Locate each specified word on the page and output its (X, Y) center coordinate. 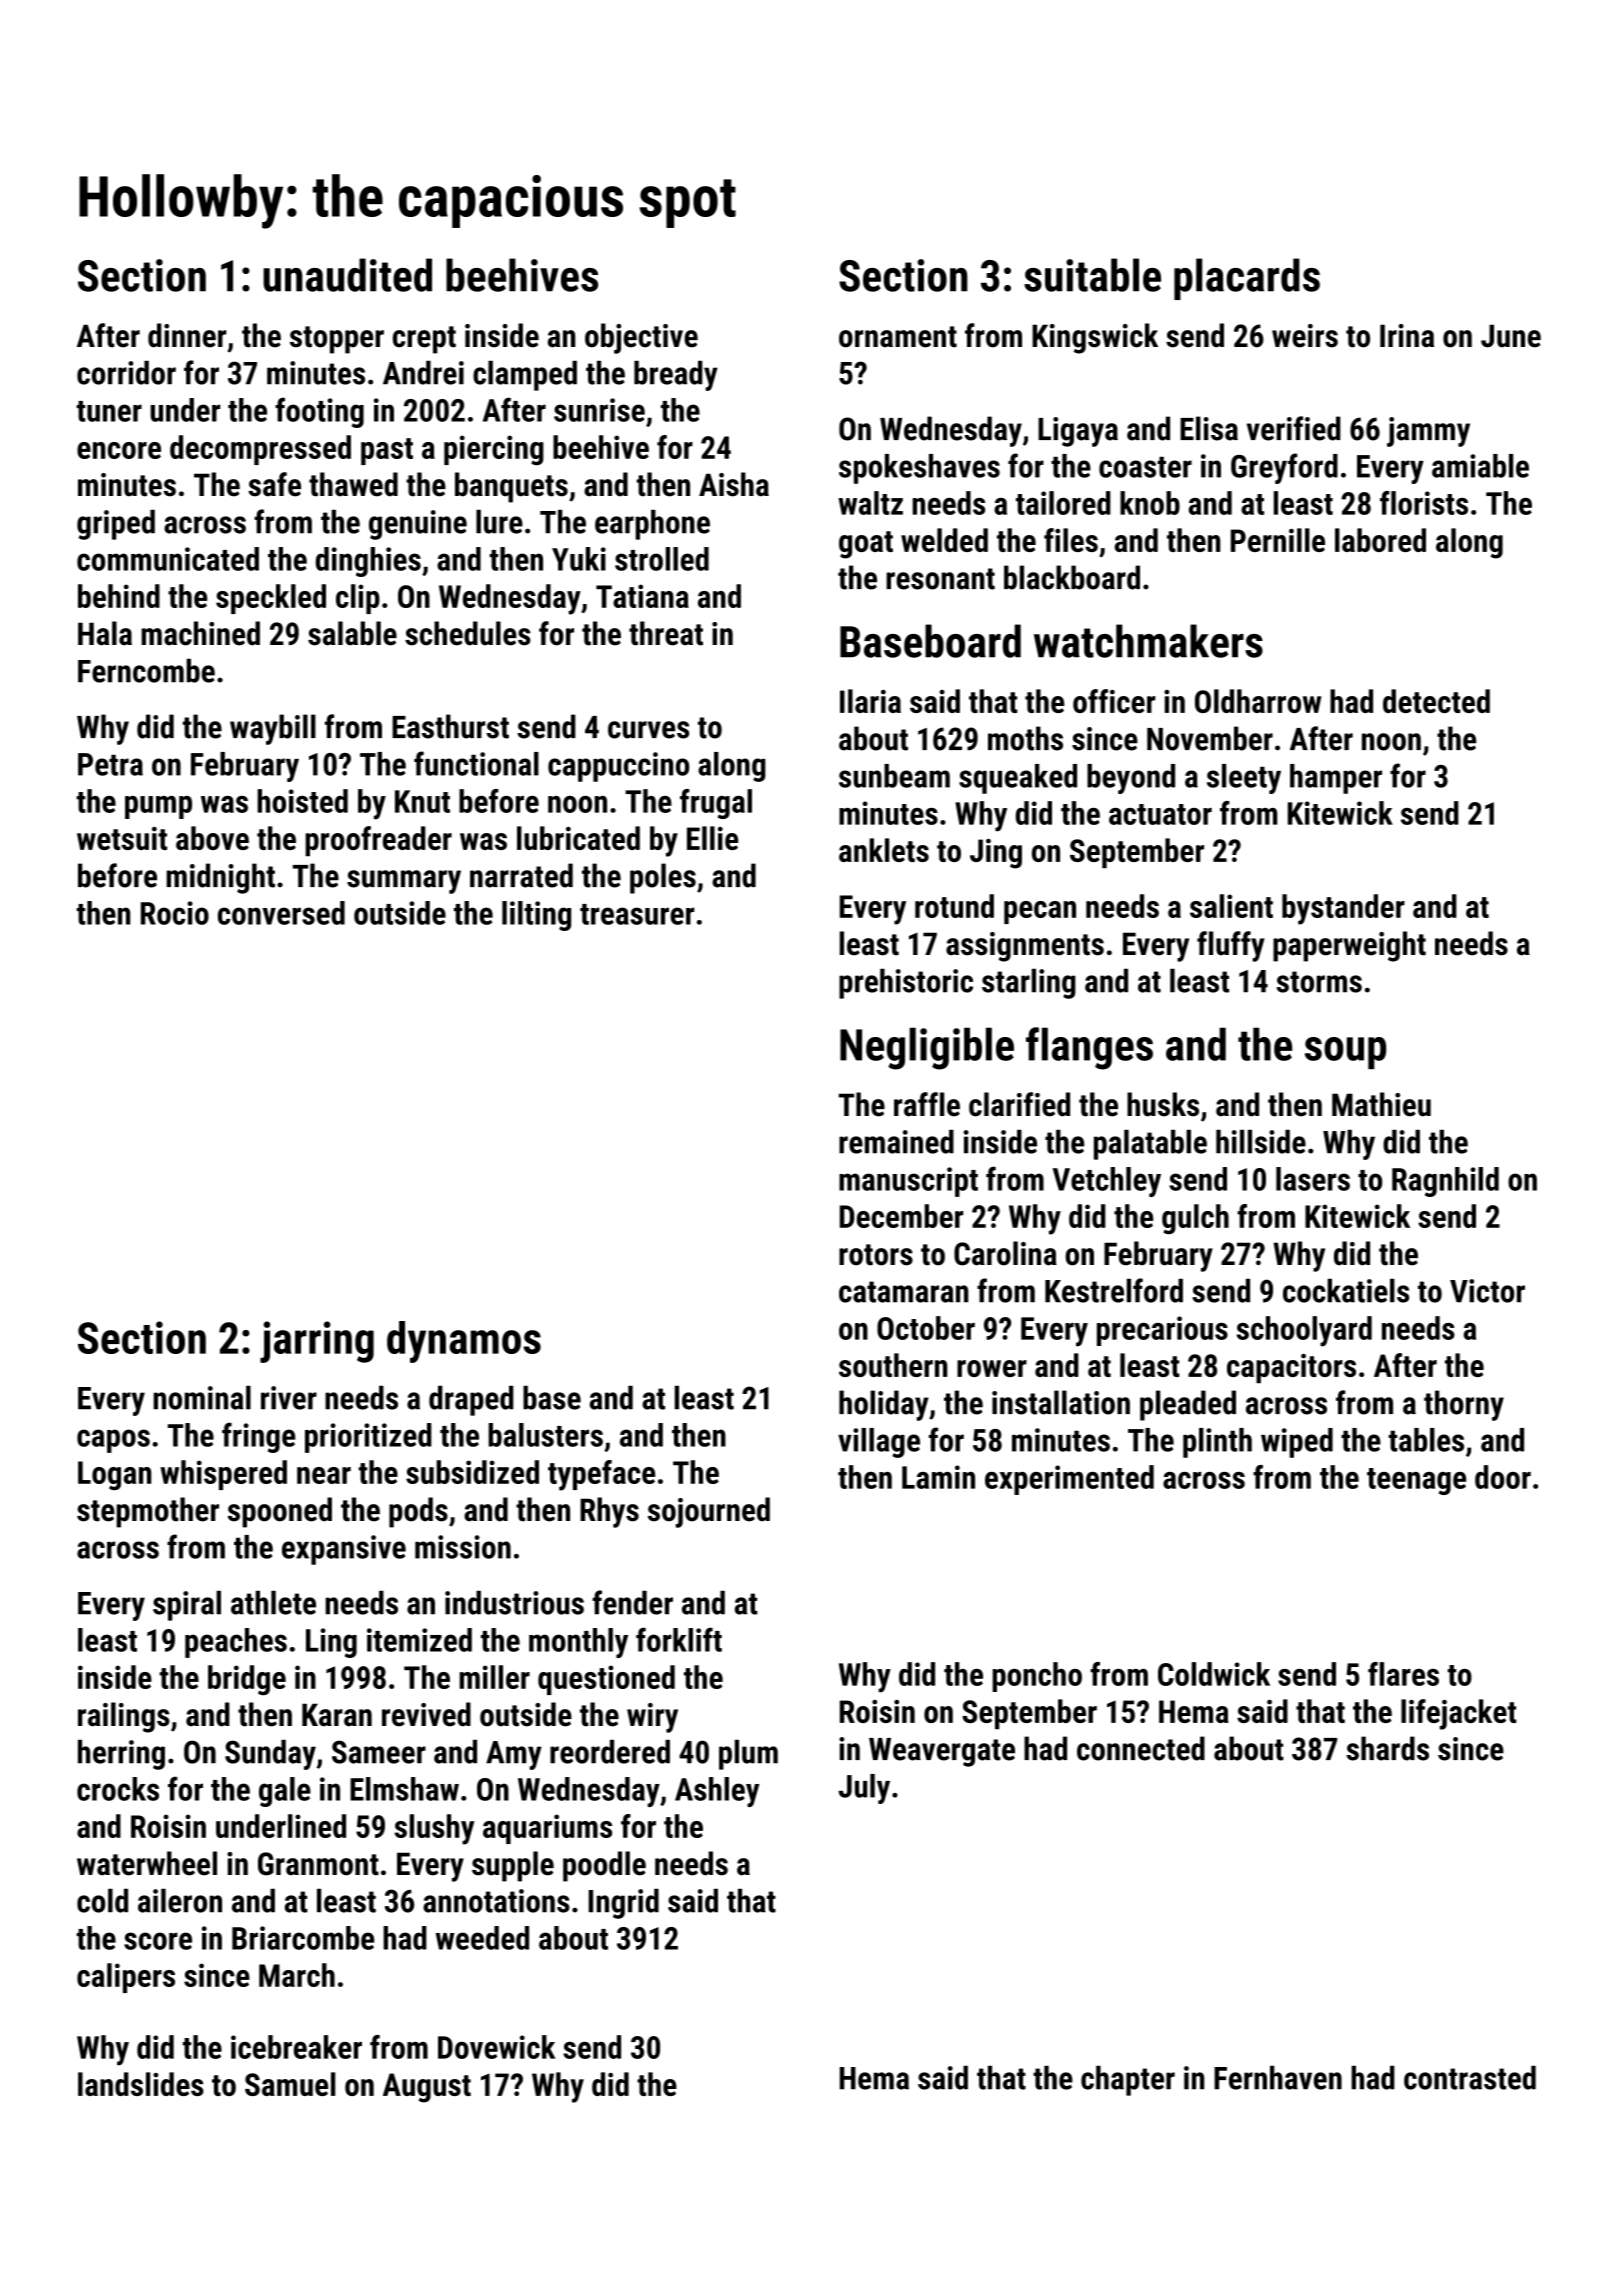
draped (471, 1401)
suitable (1092, 275)
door (1503, 1477)
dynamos (464, 1342)
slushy (434, 1829)
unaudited (347, 275)
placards (1247, 279)
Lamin (938, 1477)
